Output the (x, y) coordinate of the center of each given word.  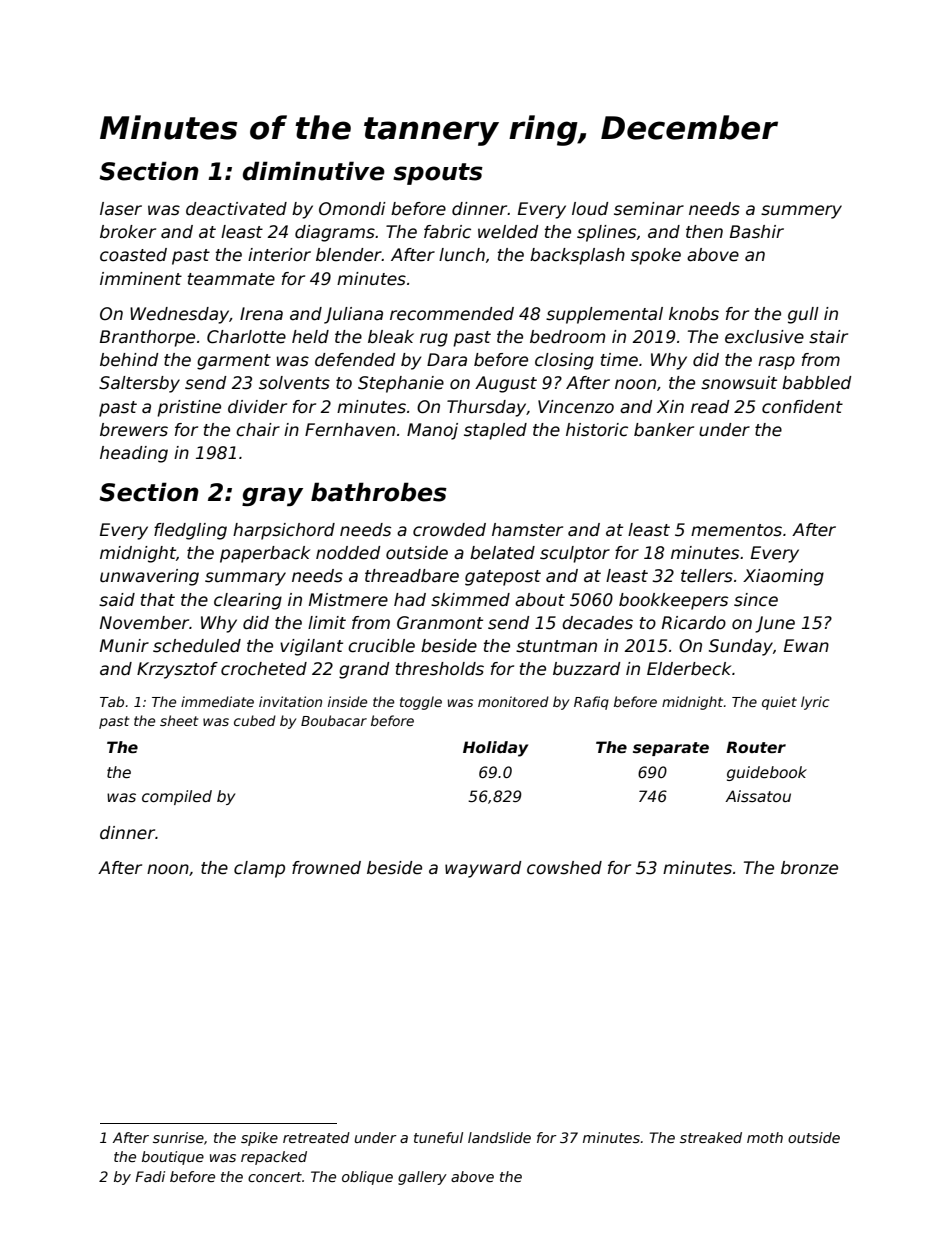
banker (664, 430)
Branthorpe (147, 338)
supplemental (604, 315)
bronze (809, 868)
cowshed (564, 868)
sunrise (178, 1137)
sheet (179, 720)
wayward (483, 869)
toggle (421, 703)
